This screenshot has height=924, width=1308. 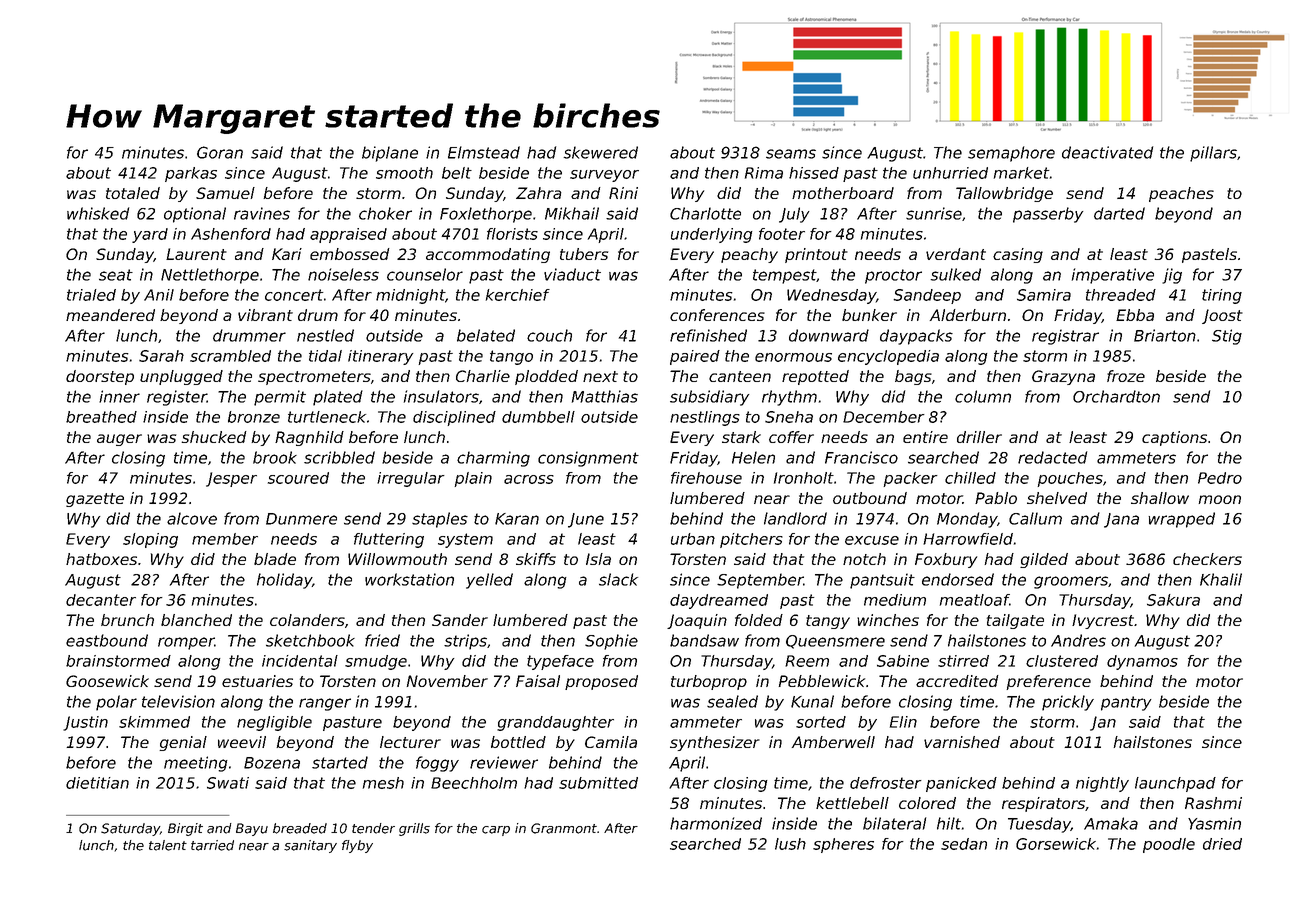 What do you see at coordinates (168, 845) in the screenshot?
I see `talent` at bounding box center [168, 845].
